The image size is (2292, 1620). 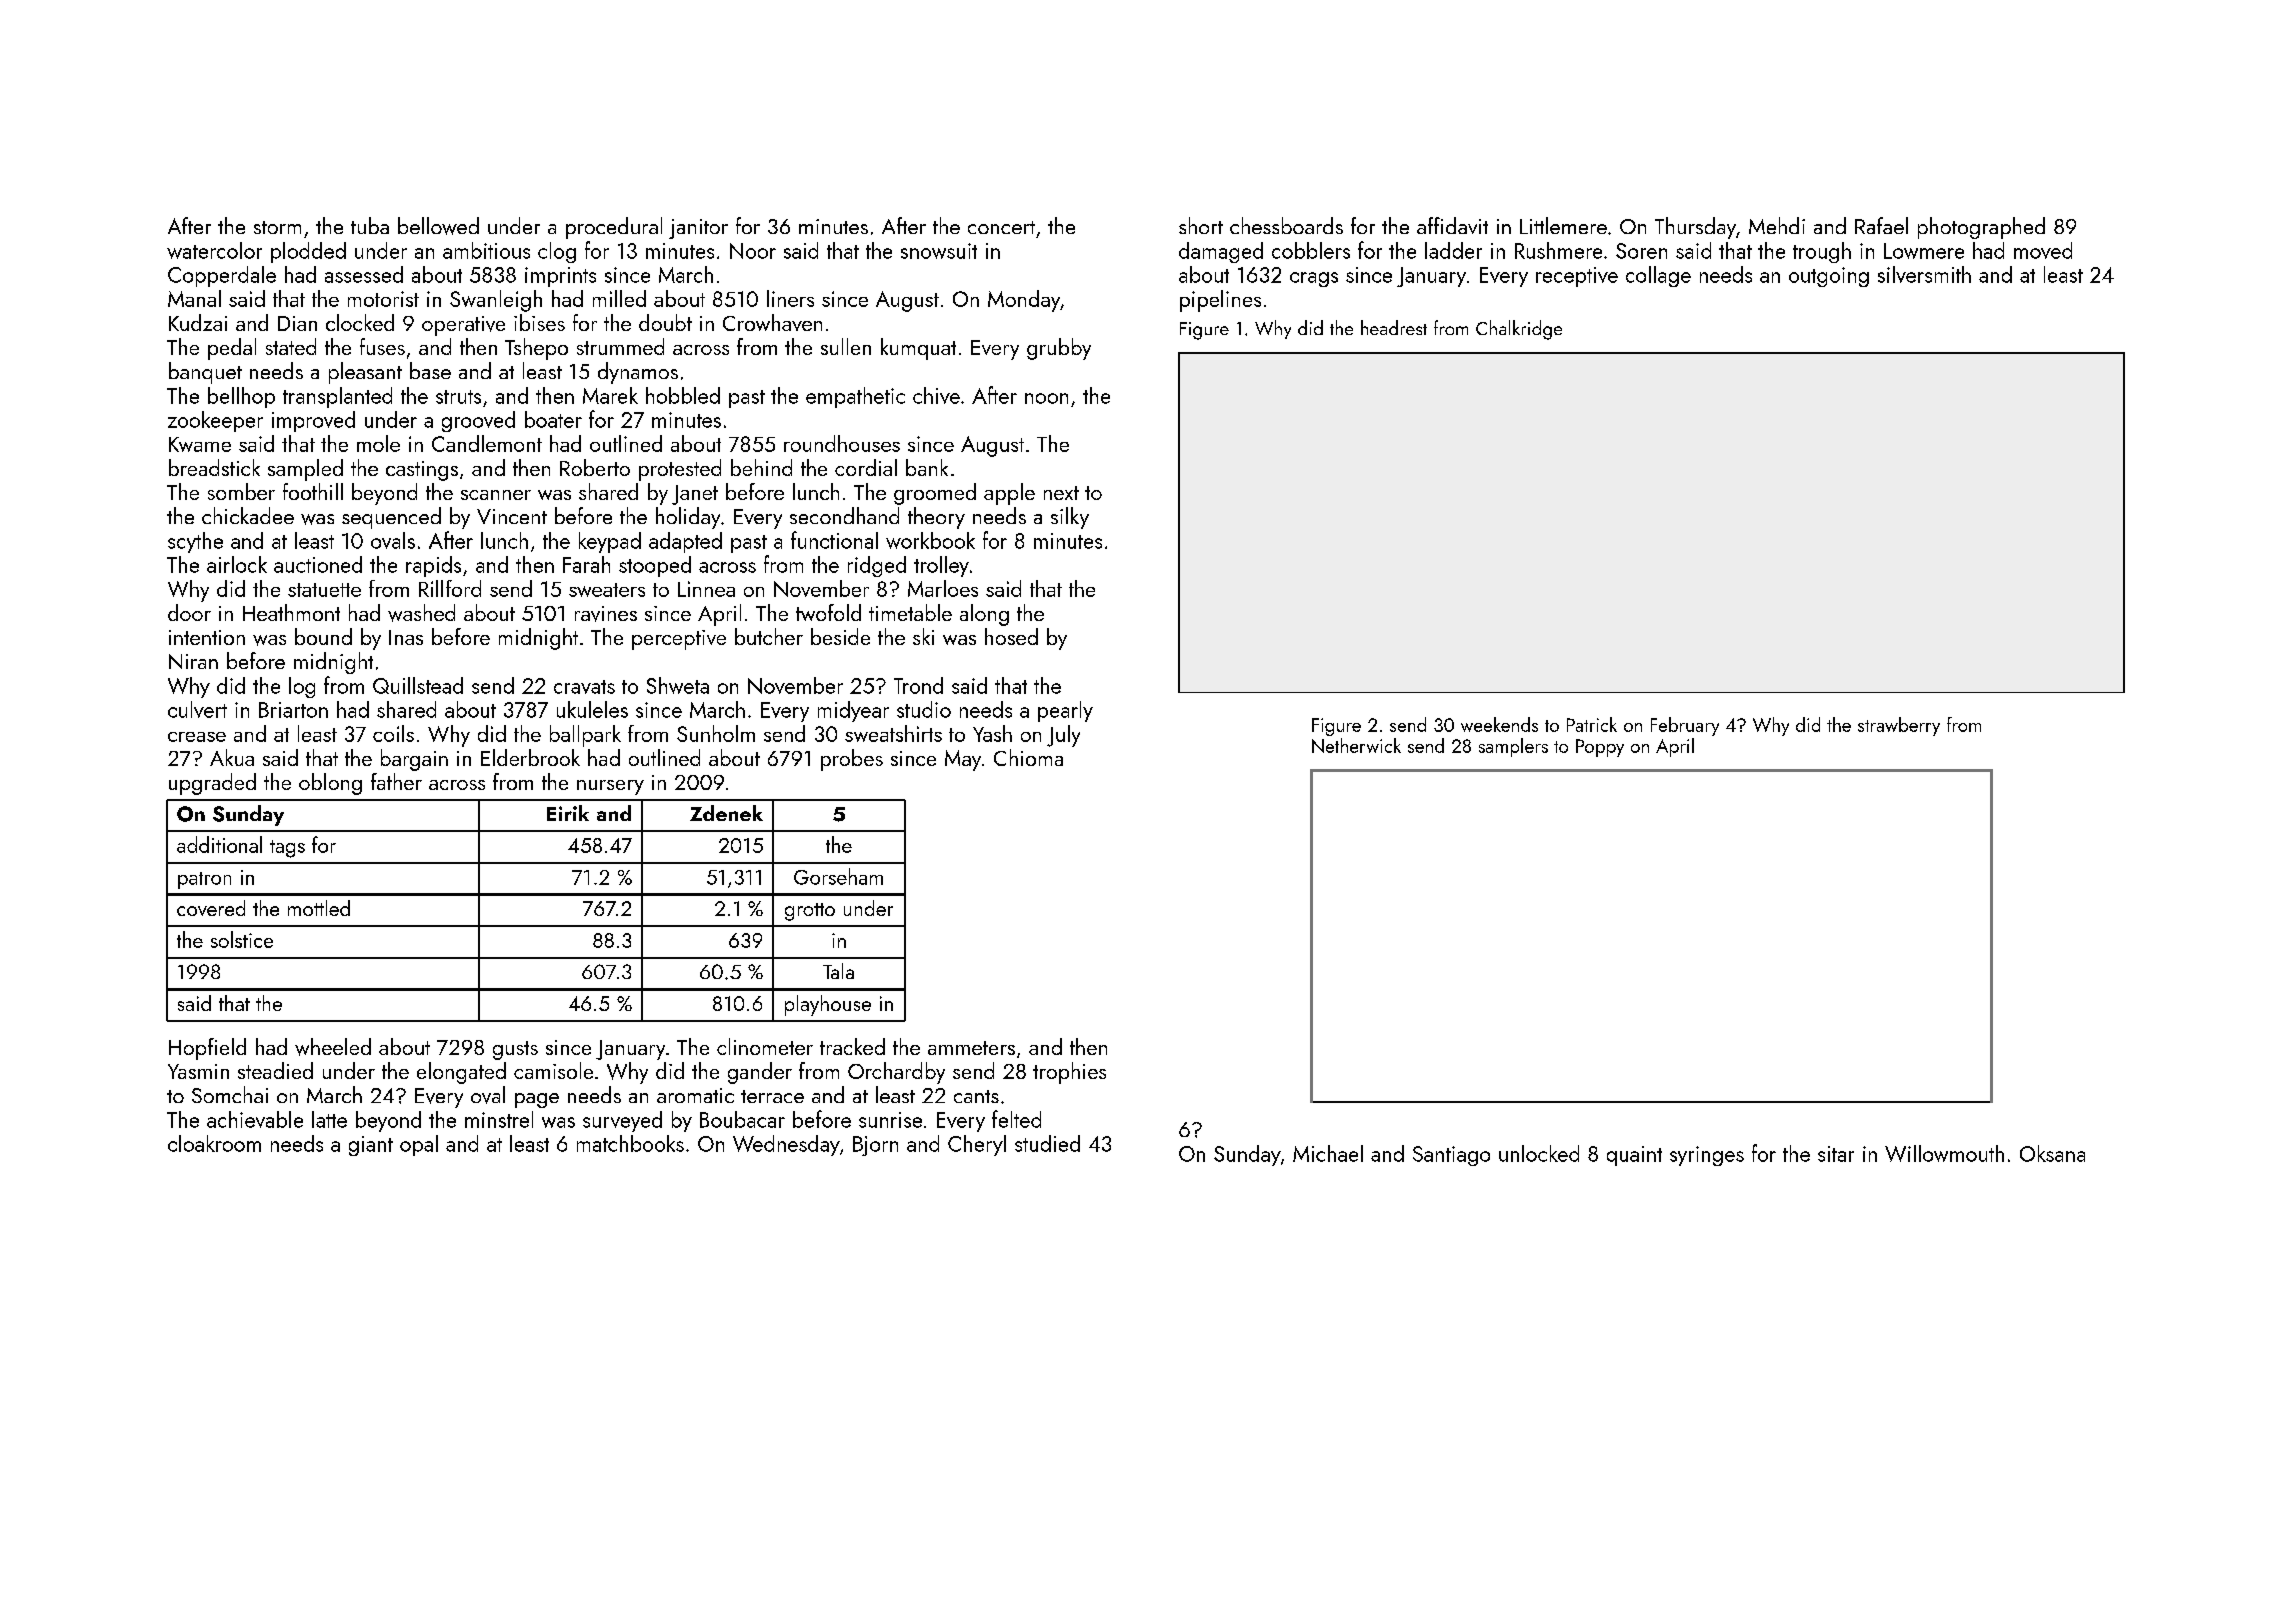 I want to click on concert, so click(x=1001, y=227).
